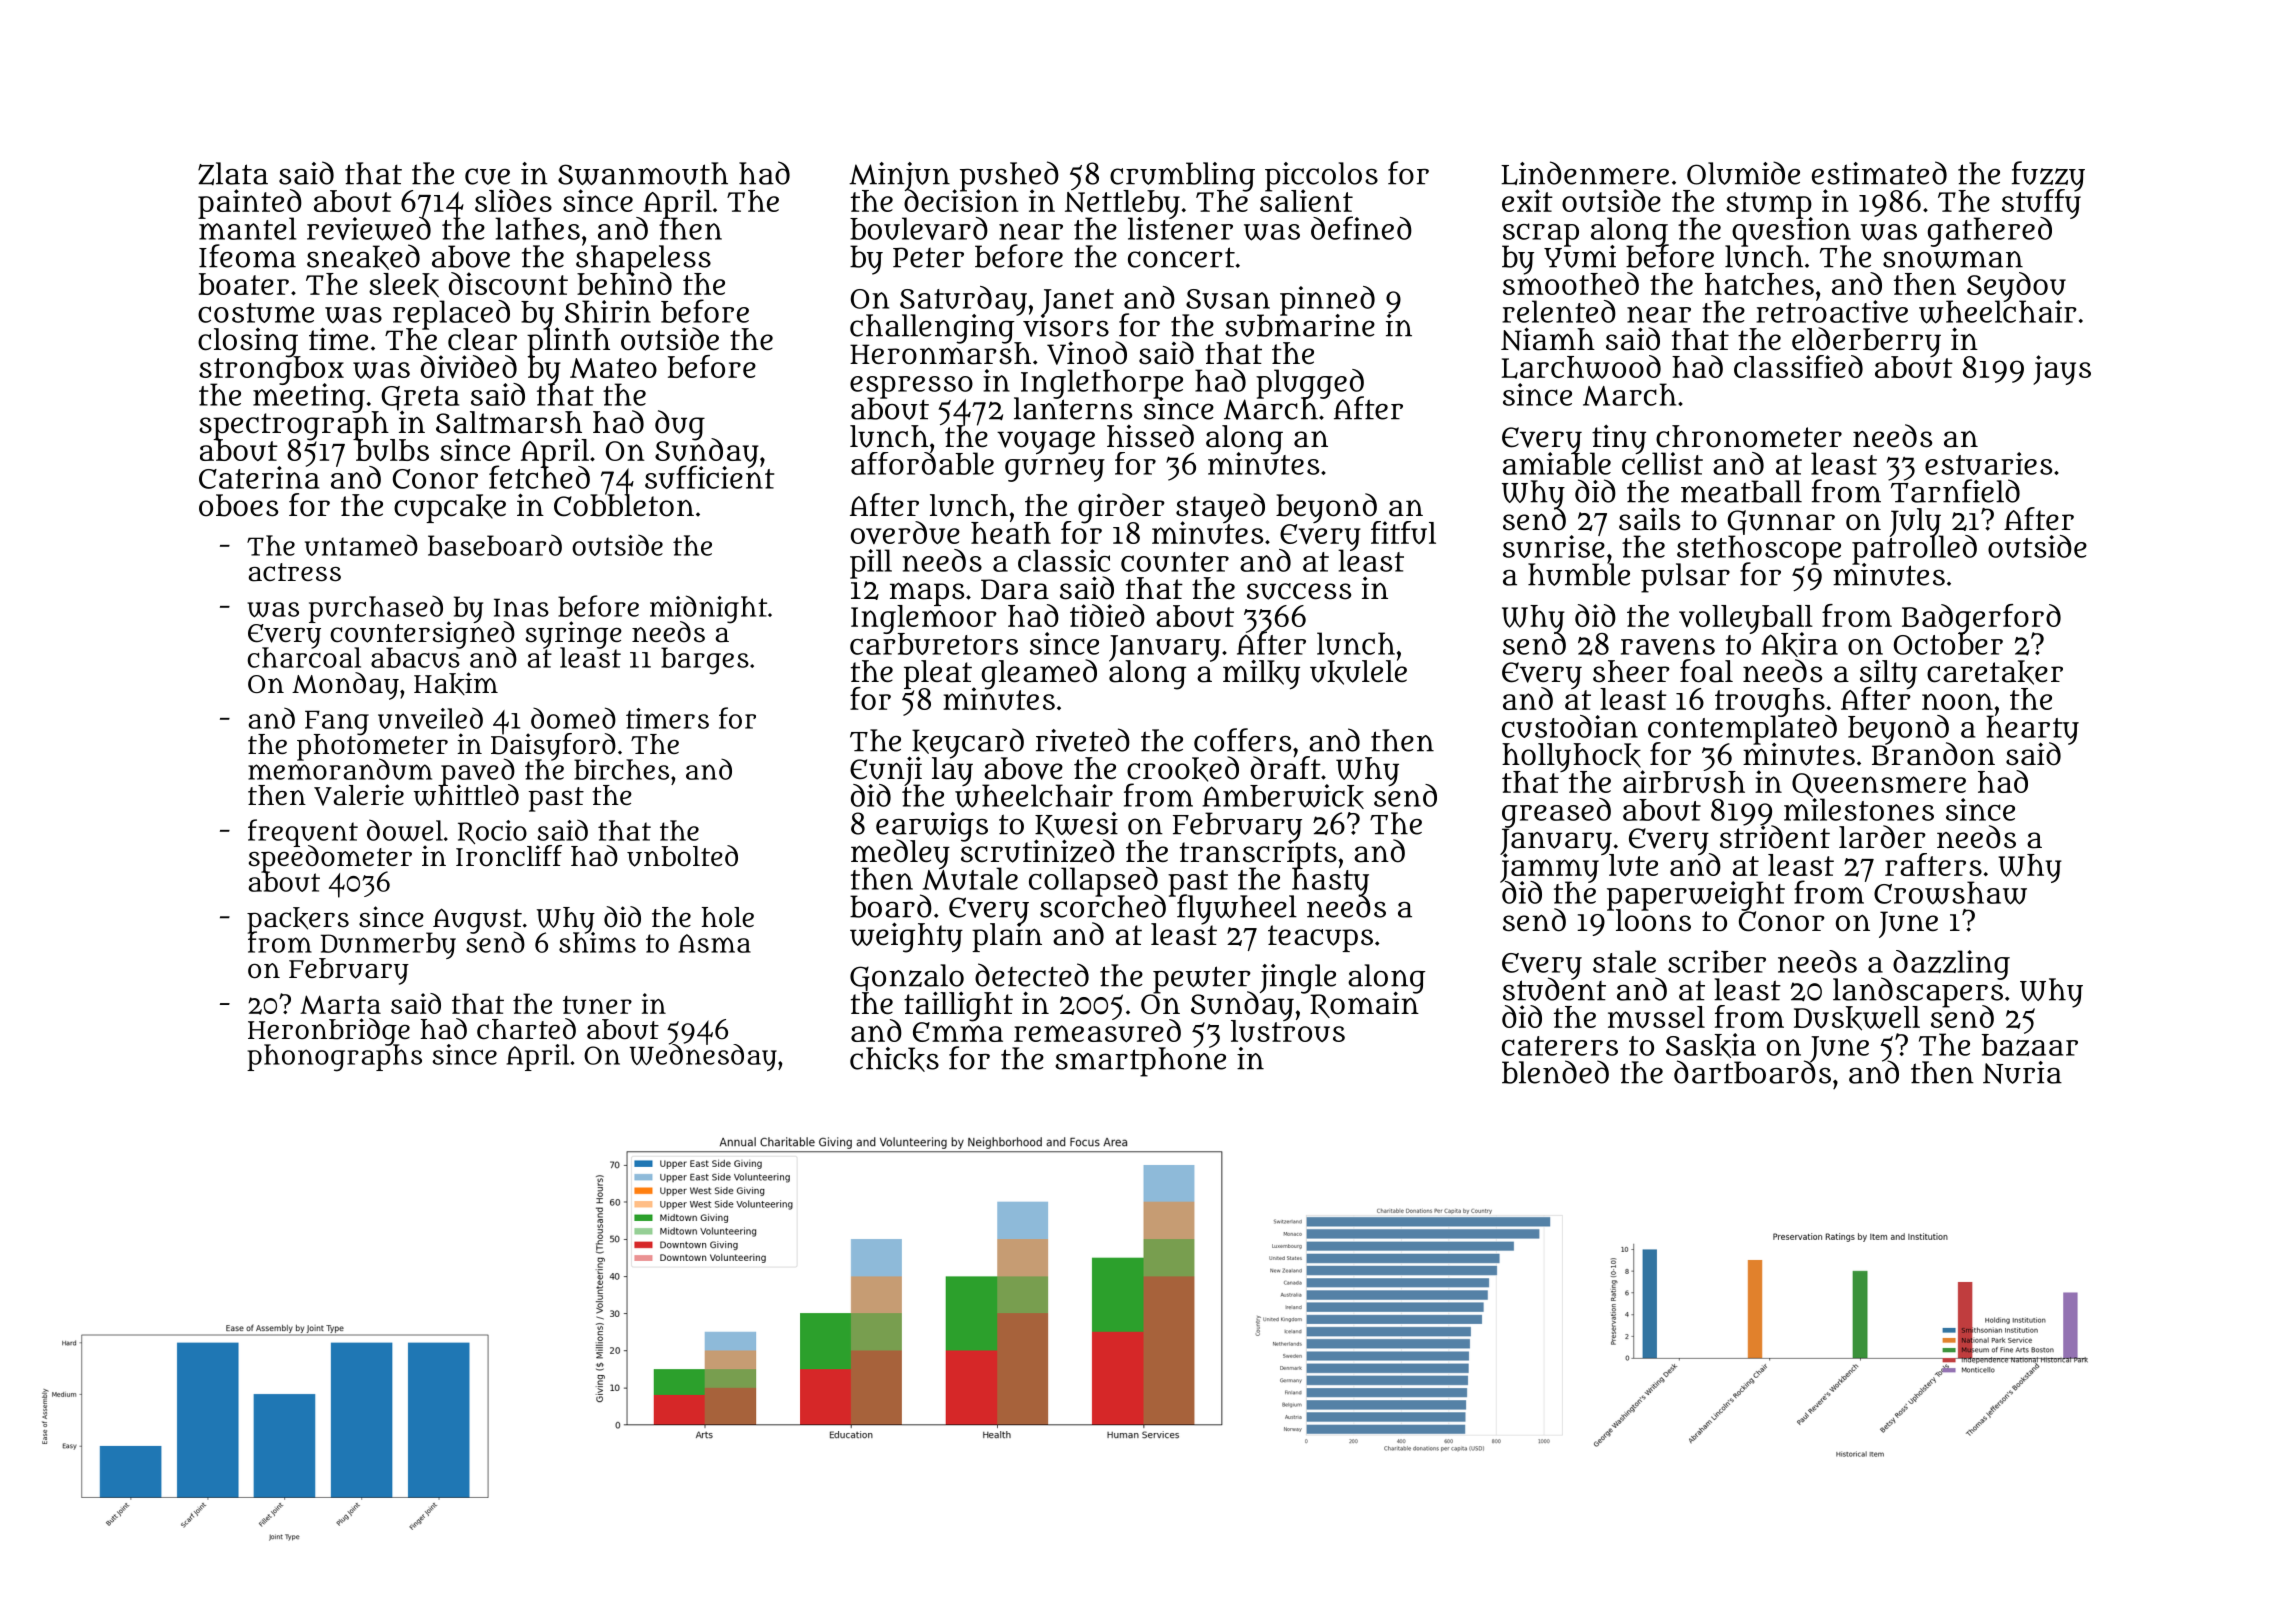  What do you see at coordinates (372, 747) in the screenshot?
I see `photometer` at bounding box center [372, 747].
